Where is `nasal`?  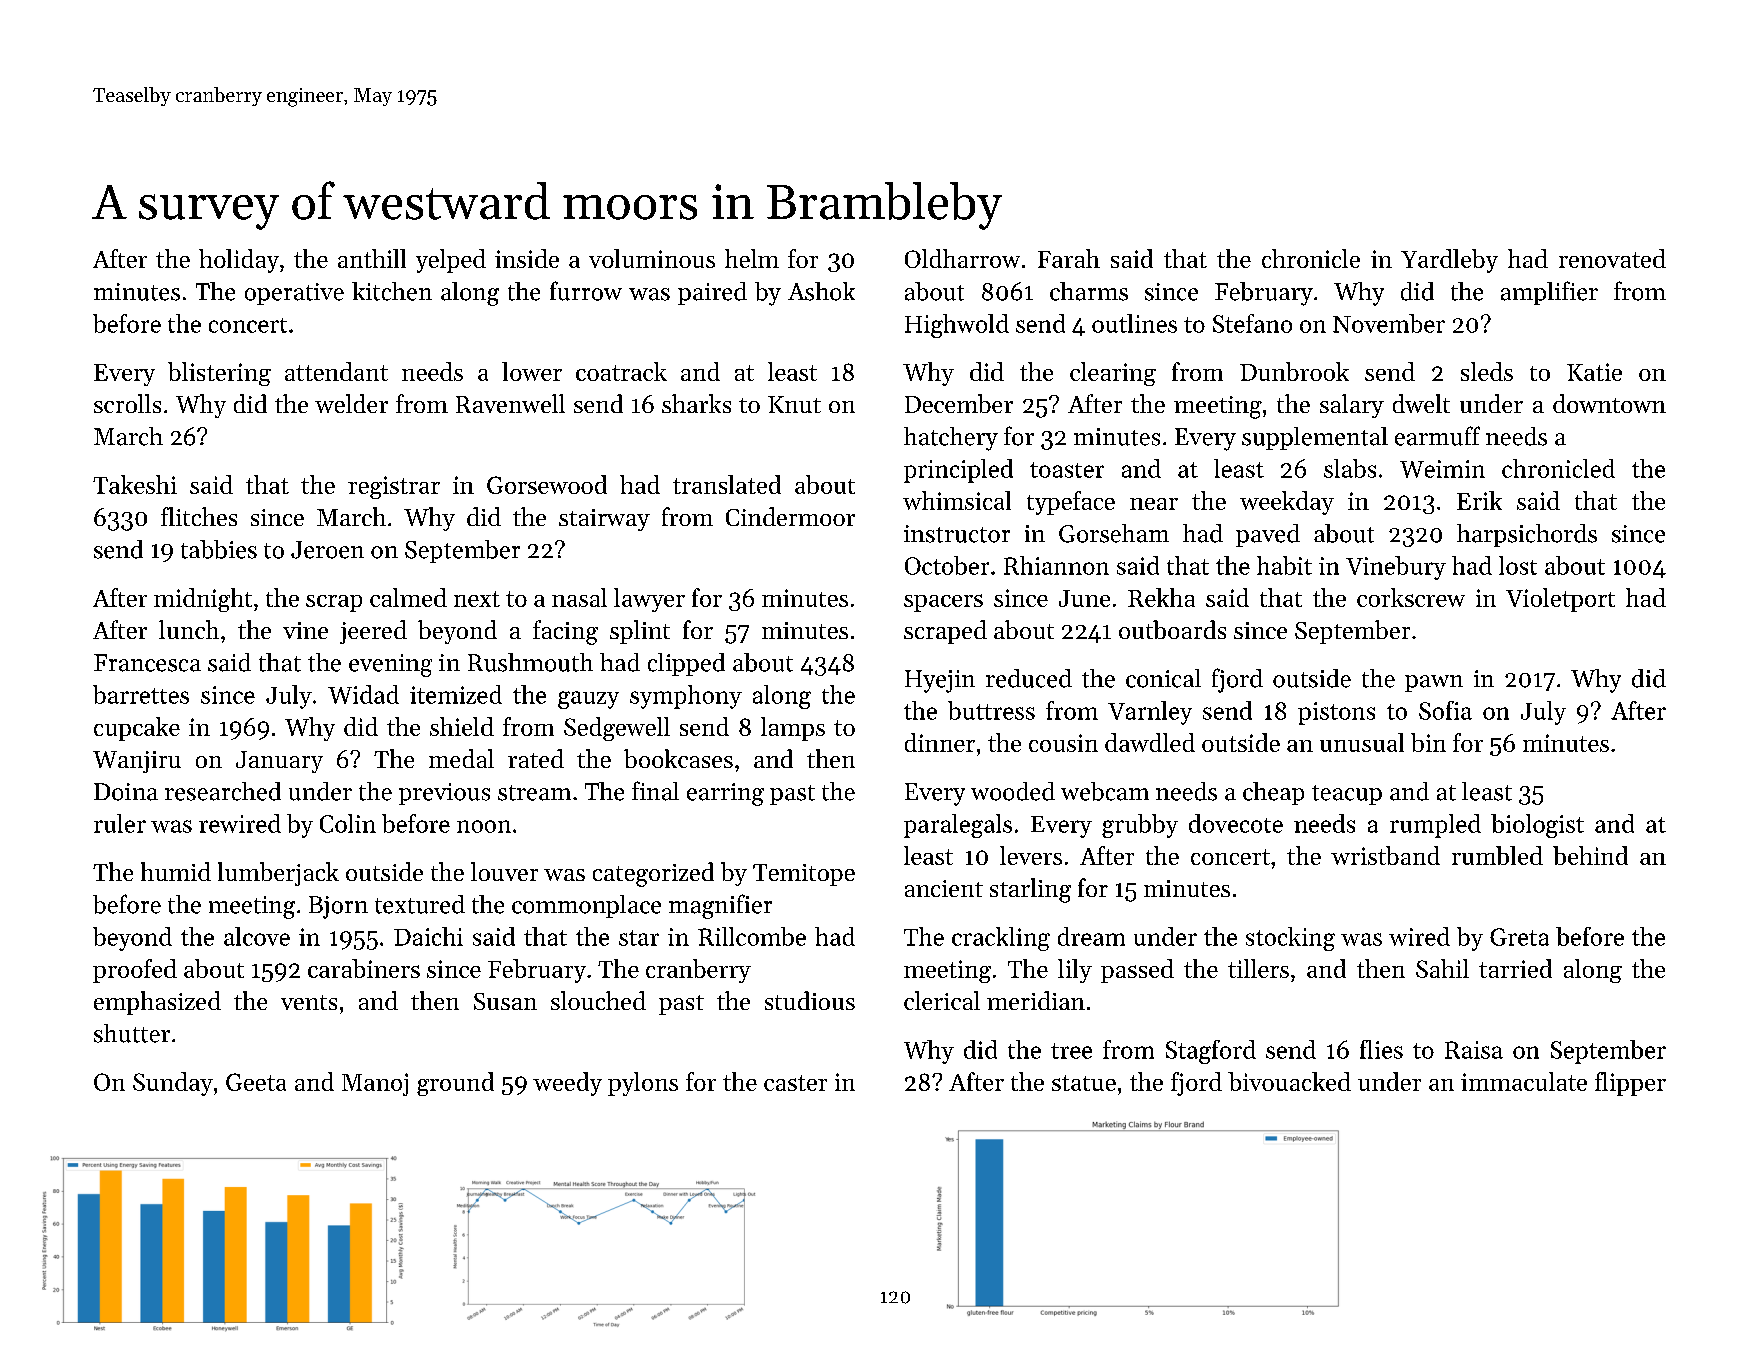
nasal is located at coordinates (579, 597).
